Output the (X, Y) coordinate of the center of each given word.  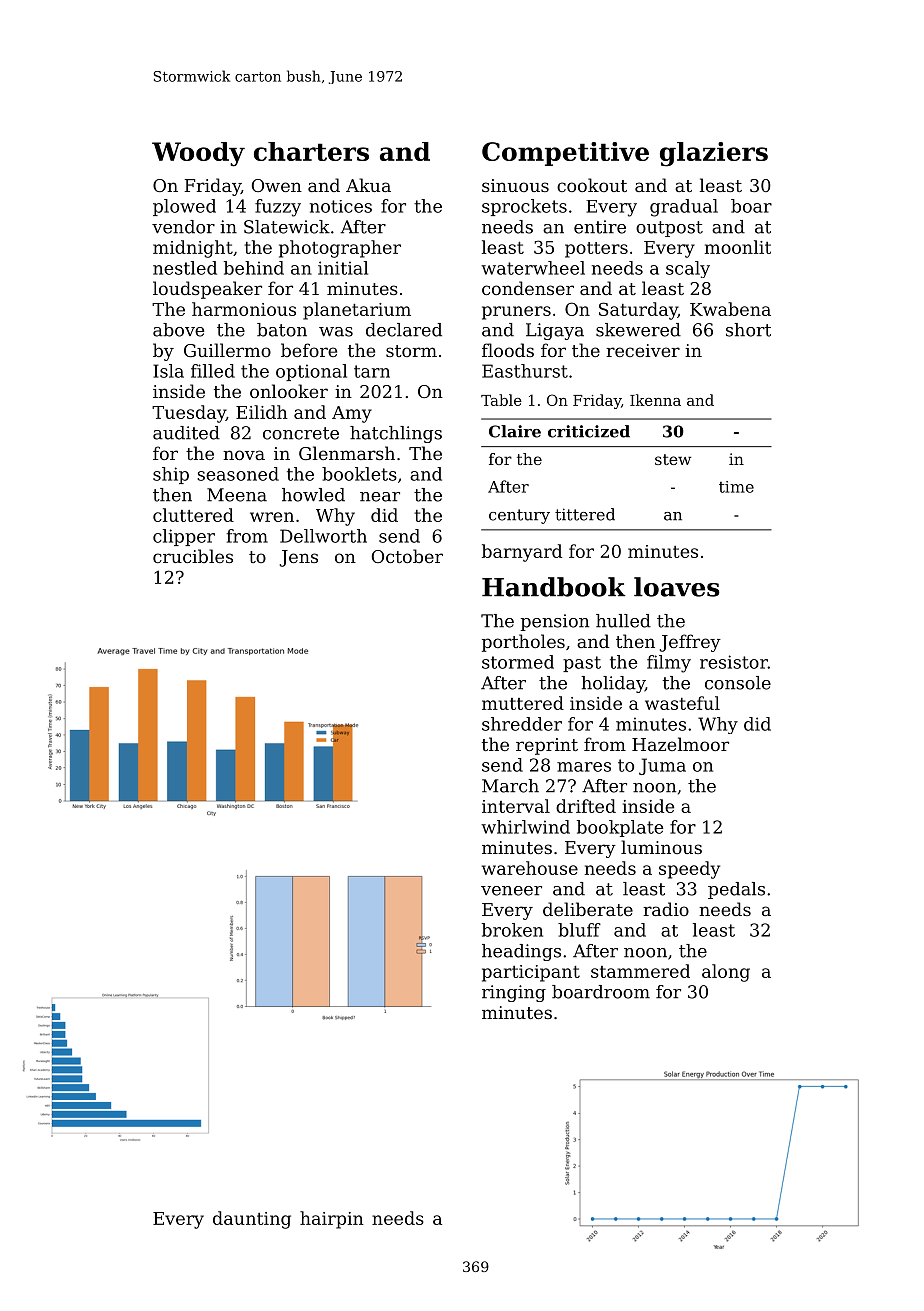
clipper (184, 537)
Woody (198, 154)
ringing (514, 993)
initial (343, 268)
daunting (252, 1220)
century (519, 516)
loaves (677, 587)
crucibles (193, 556)
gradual (684, 208)
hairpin (332, 1220)
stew (673, 459)
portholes (523, 643)
